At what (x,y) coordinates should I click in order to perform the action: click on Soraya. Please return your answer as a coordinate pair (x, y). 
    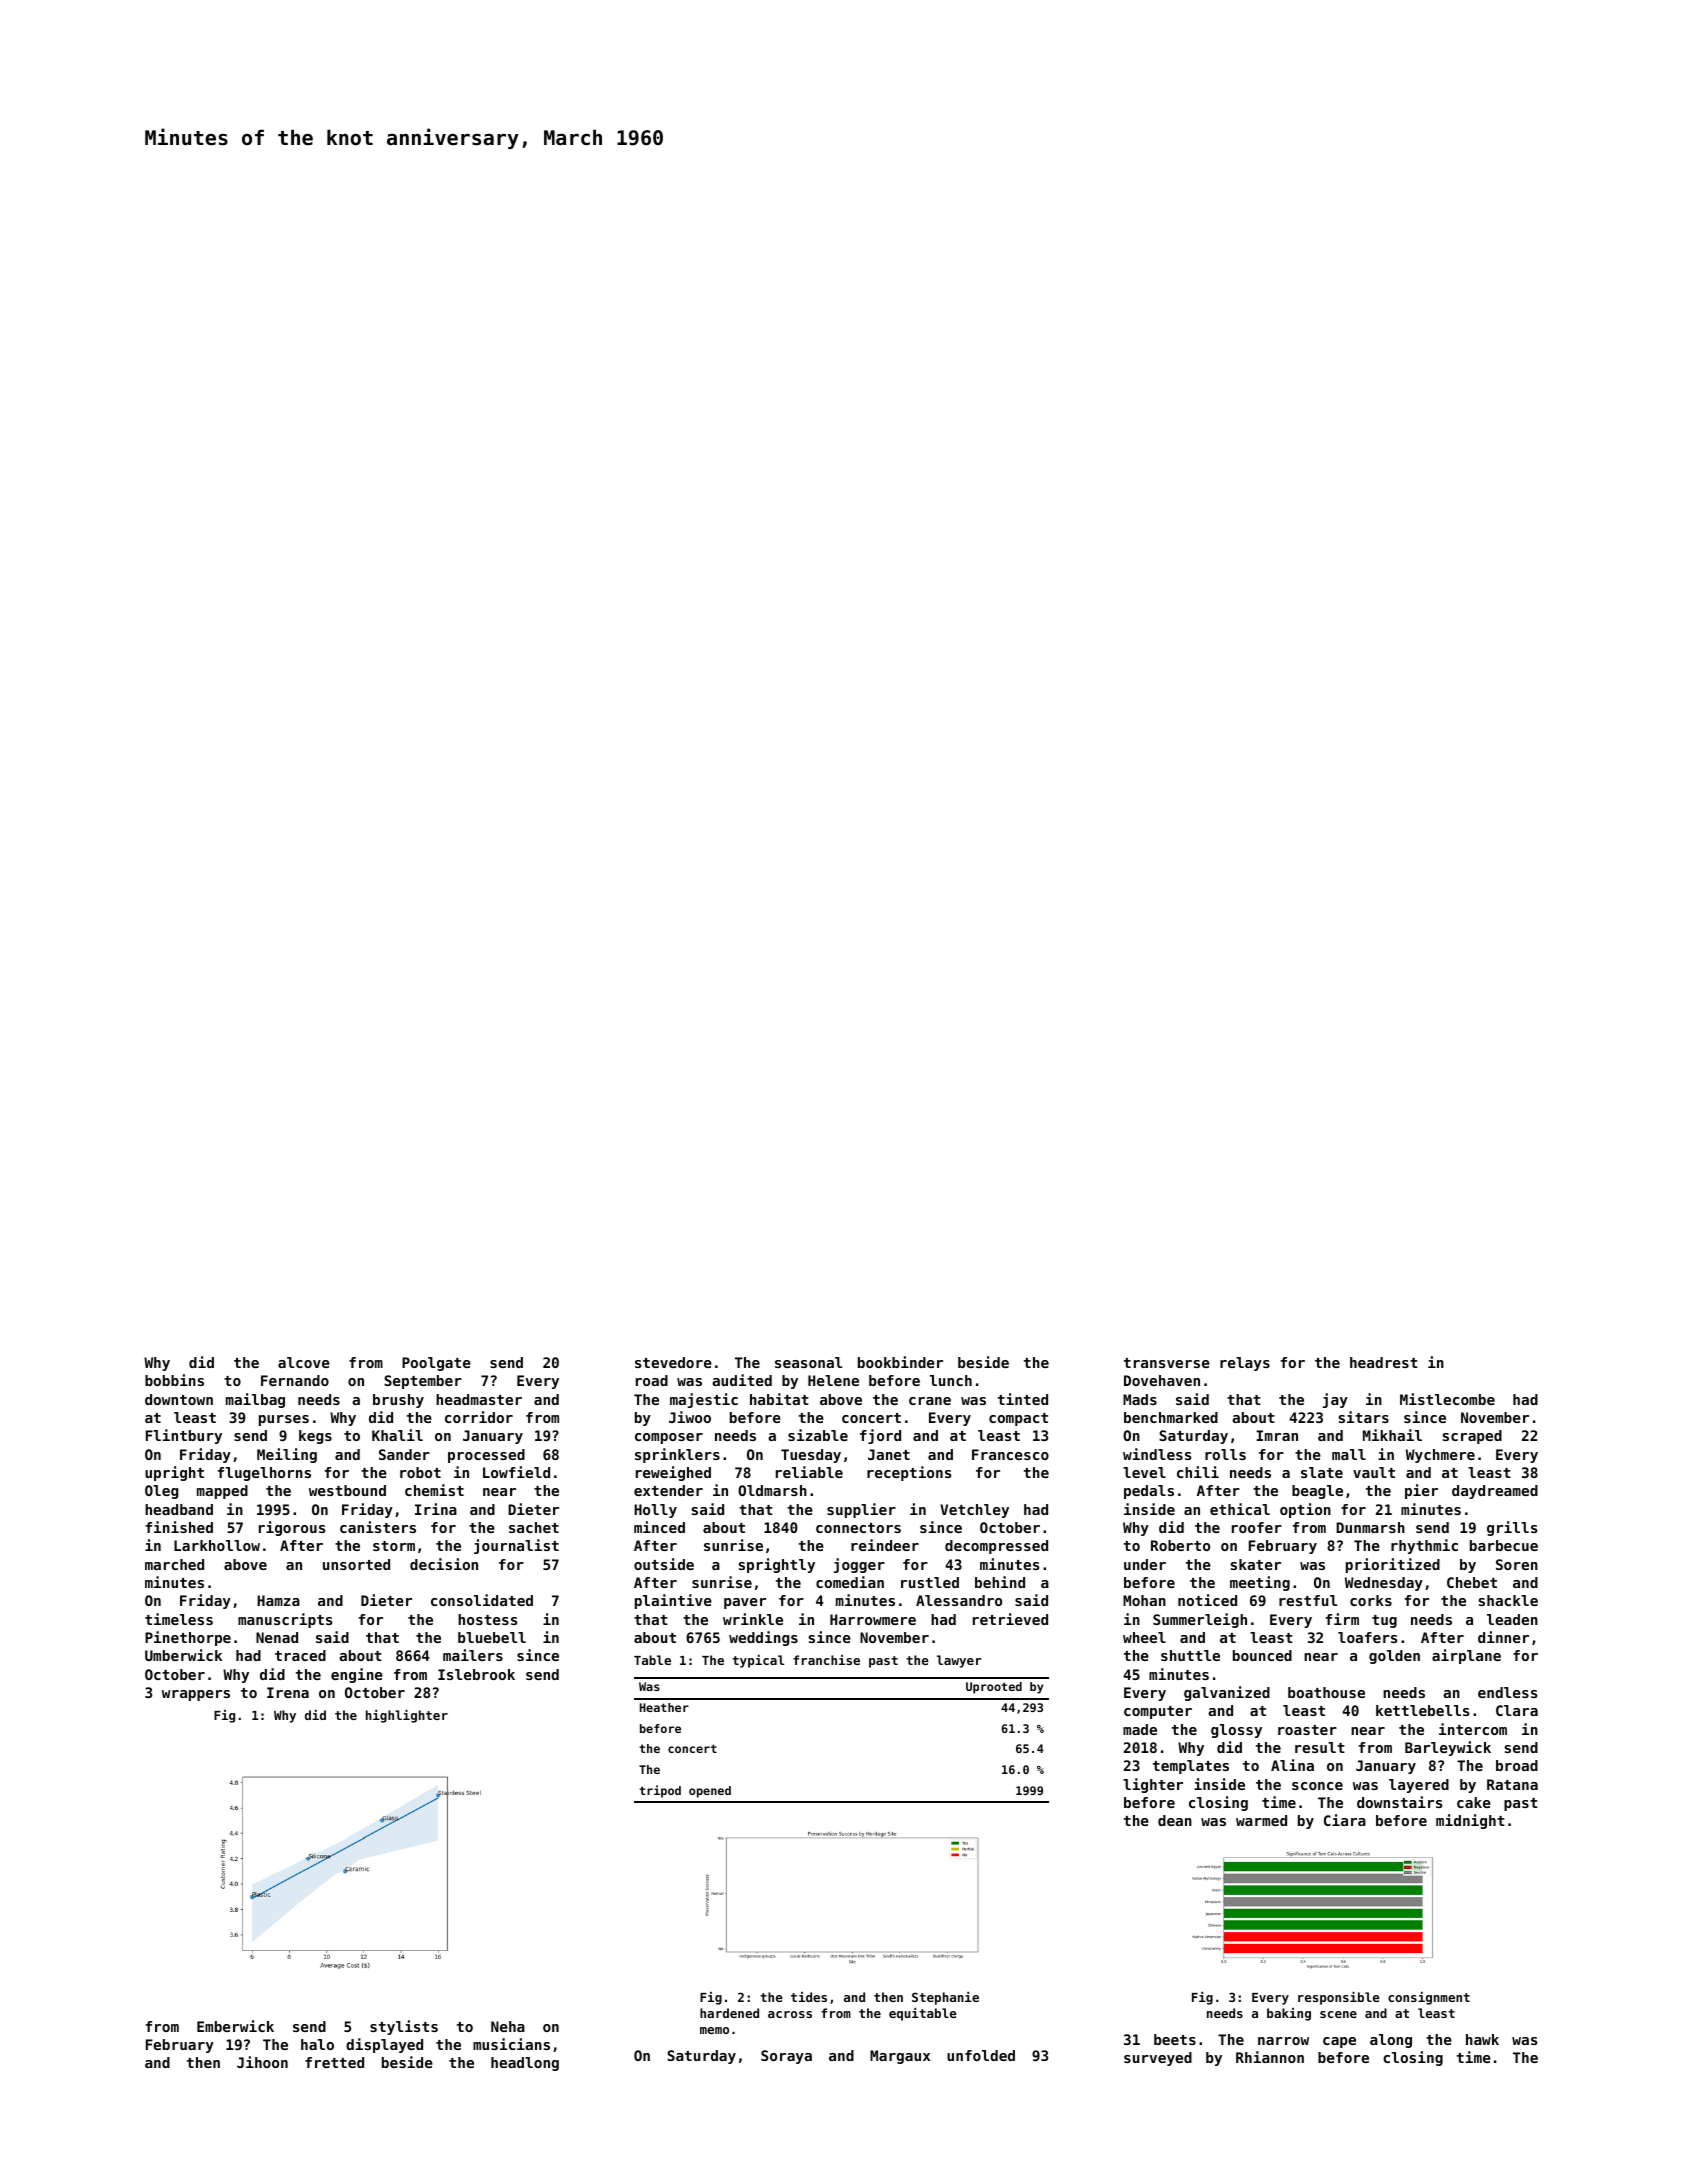
    Looking at the image, I should click on (786, 2057).
